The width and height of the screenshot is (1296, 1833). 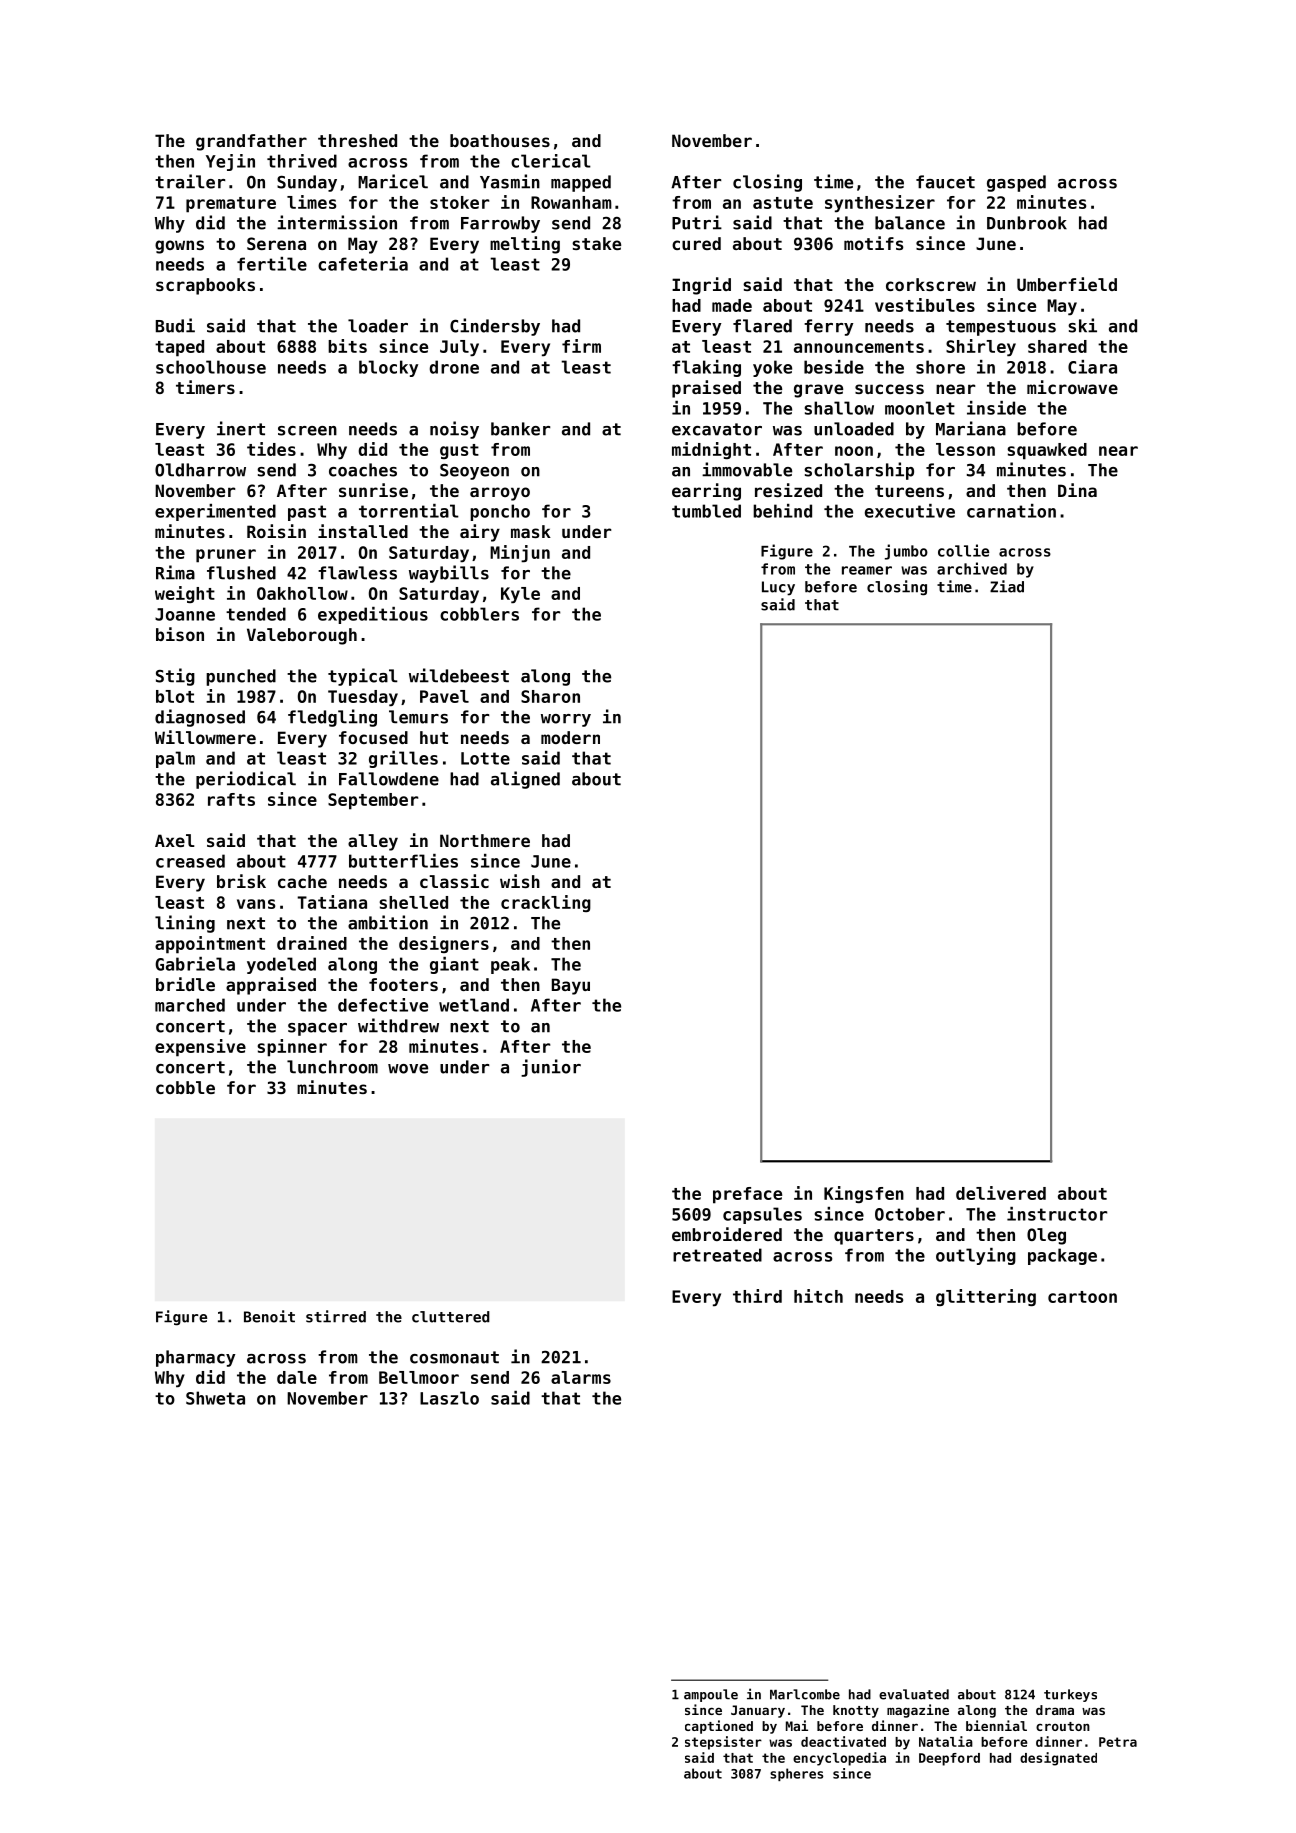 I want to click on pharmacy, so click(x=195, y=1358).
